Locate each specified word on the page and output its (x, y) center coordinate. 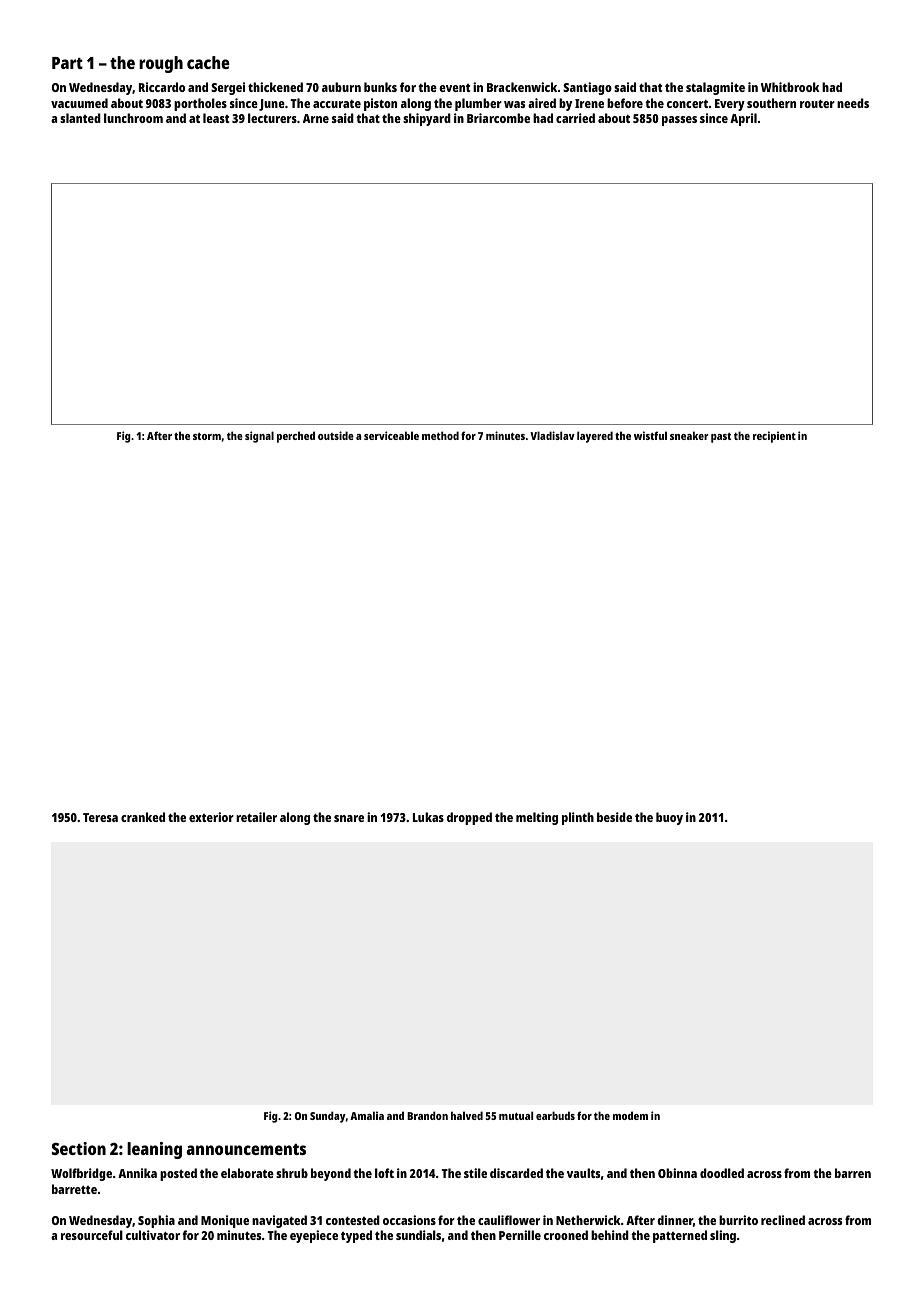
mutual (516, 1115)
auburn (341, 87)
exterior (211, 817)
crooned (566, 1235)
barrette (74, 1189)
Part (67, 63)
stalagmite (715, 88)
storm (207, 436)
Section (79, 1148)
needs (853, 103)
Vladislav (552, 435)
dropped (469, 818)
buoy (669, 818)
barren (853, 1173)
